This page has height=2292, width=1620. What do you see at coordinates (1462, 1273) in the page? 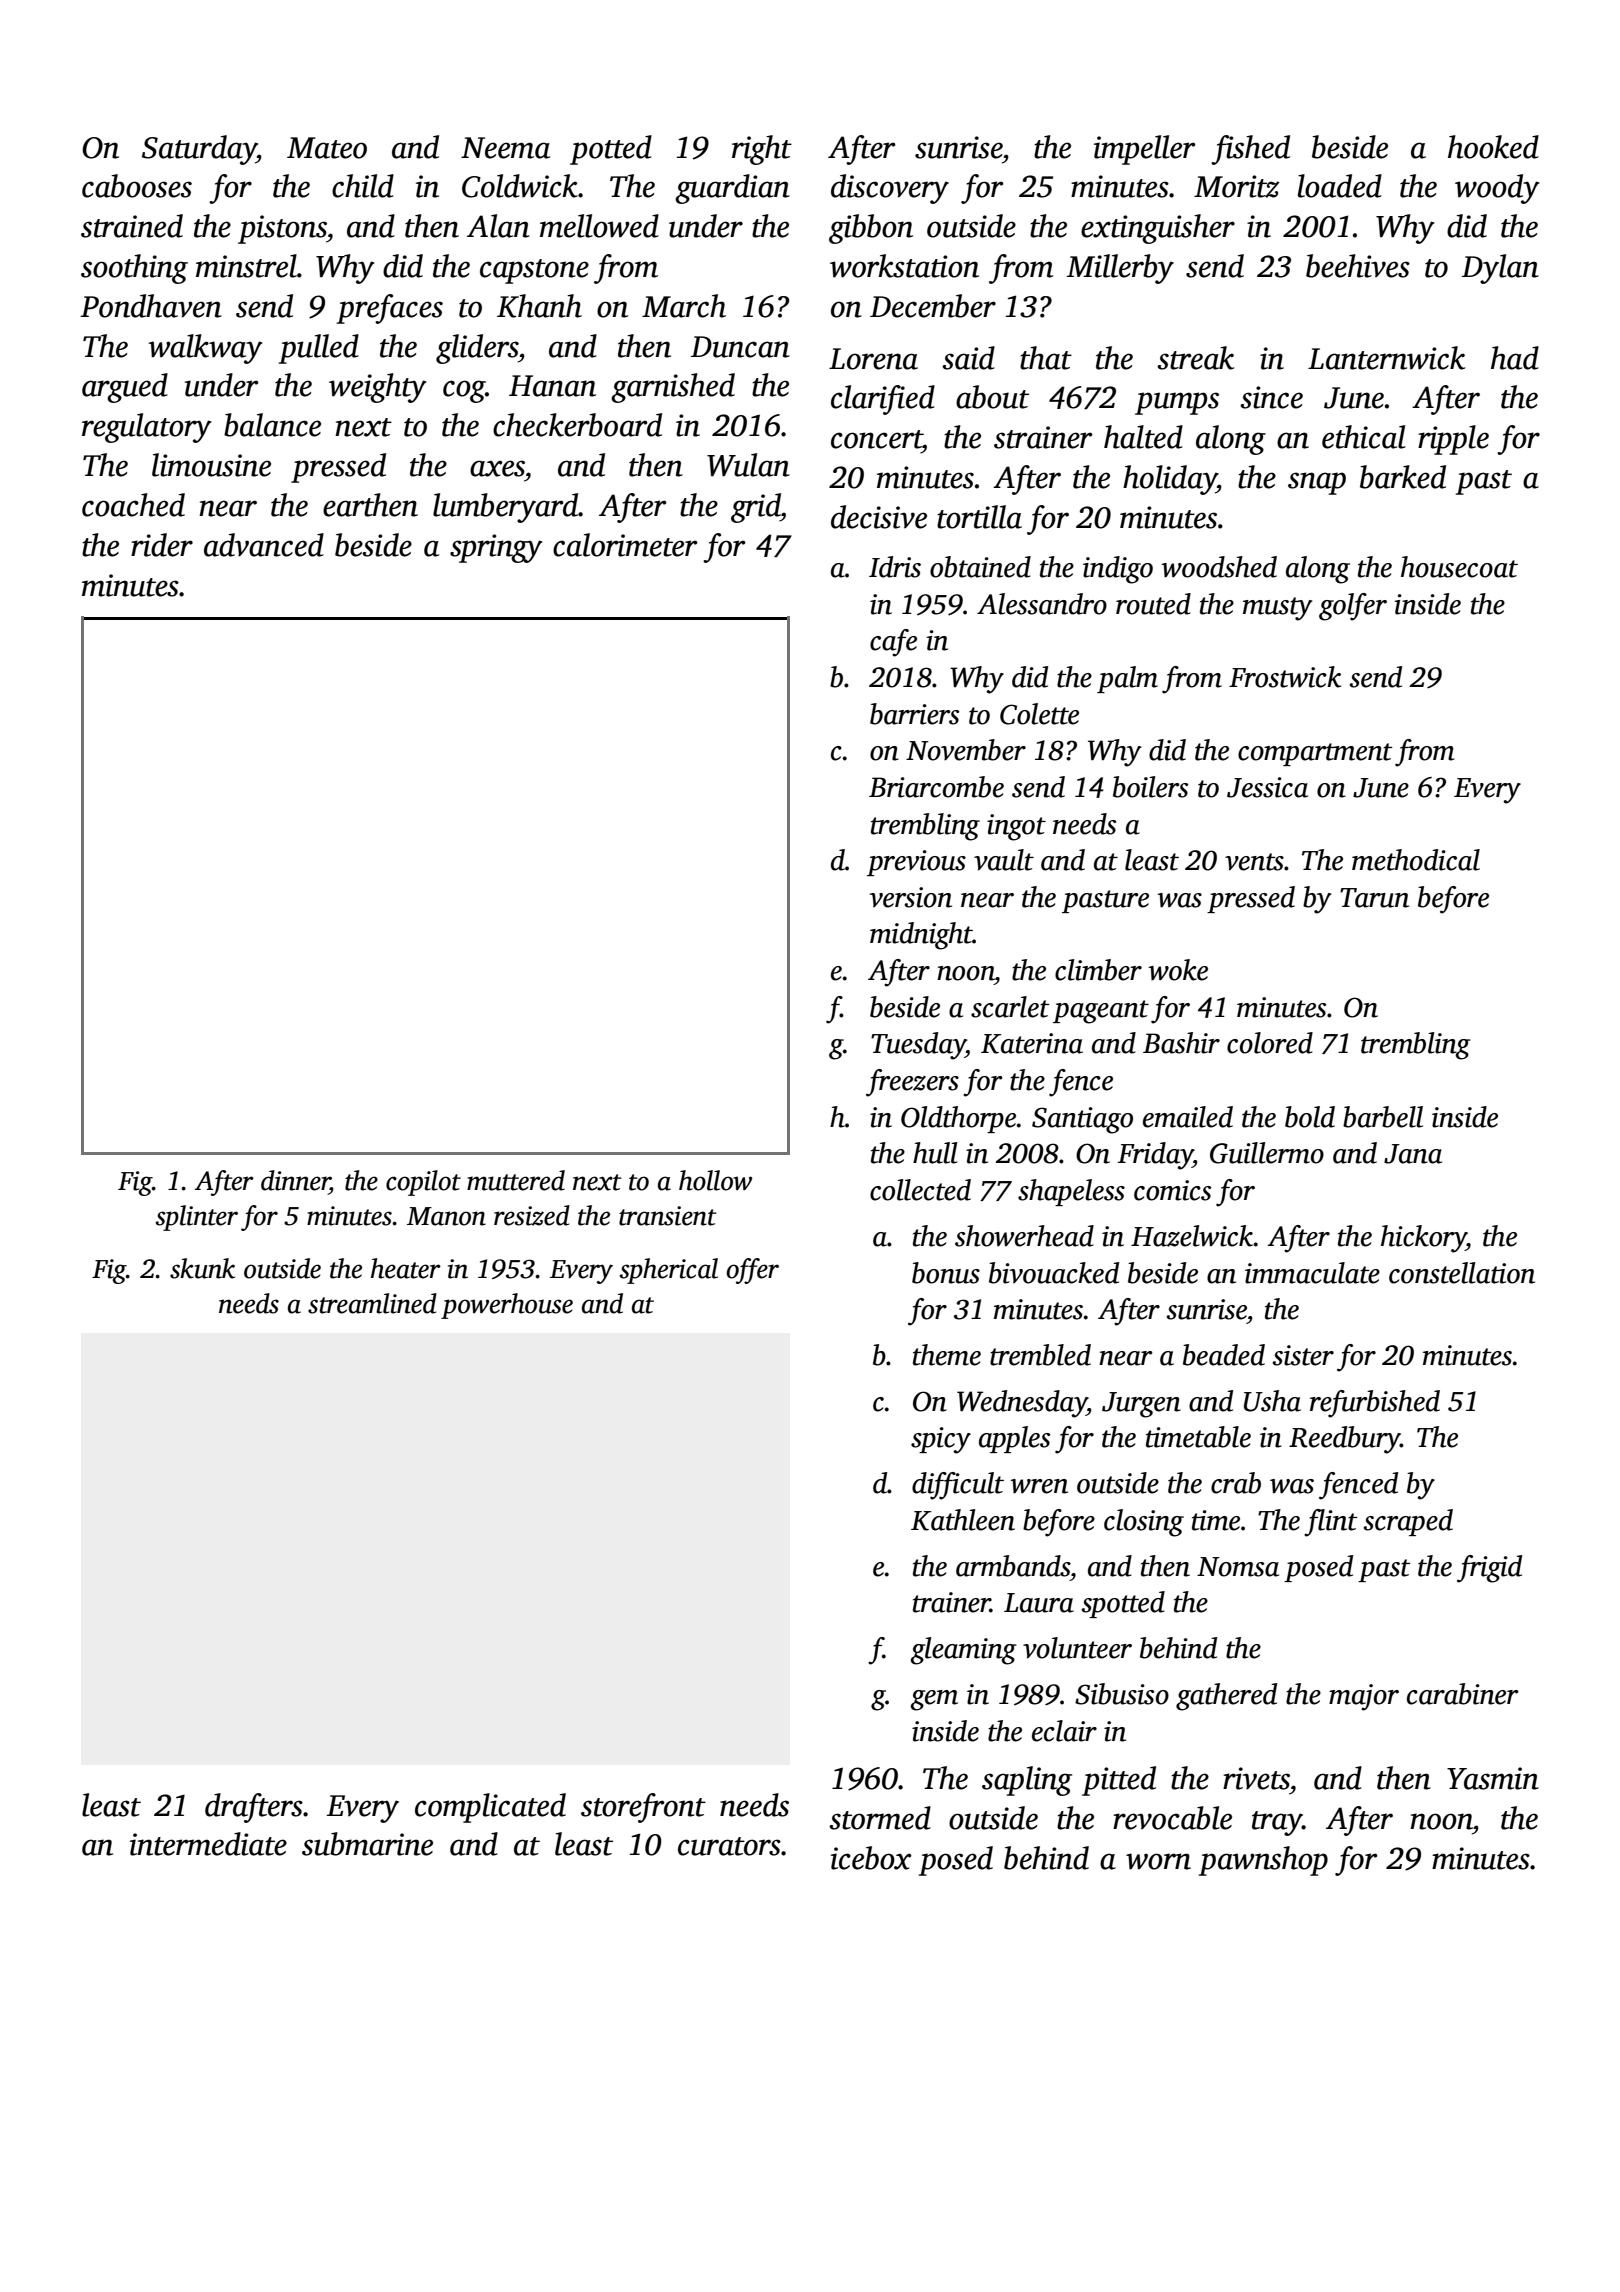
I see `constellation` at bounding box center [1462, 1273].
